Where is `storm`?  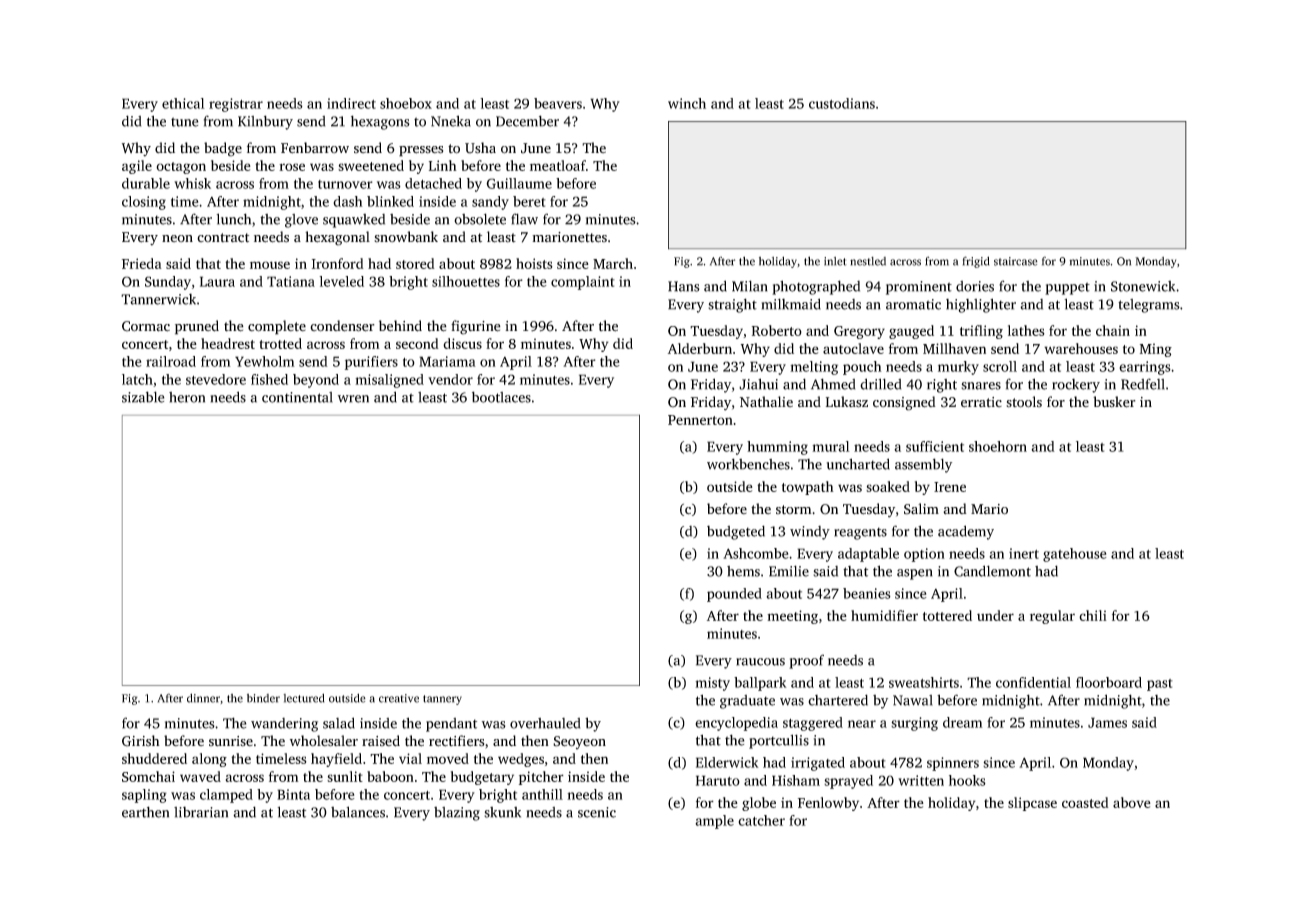 storm is located at coordinates (794, 509).
